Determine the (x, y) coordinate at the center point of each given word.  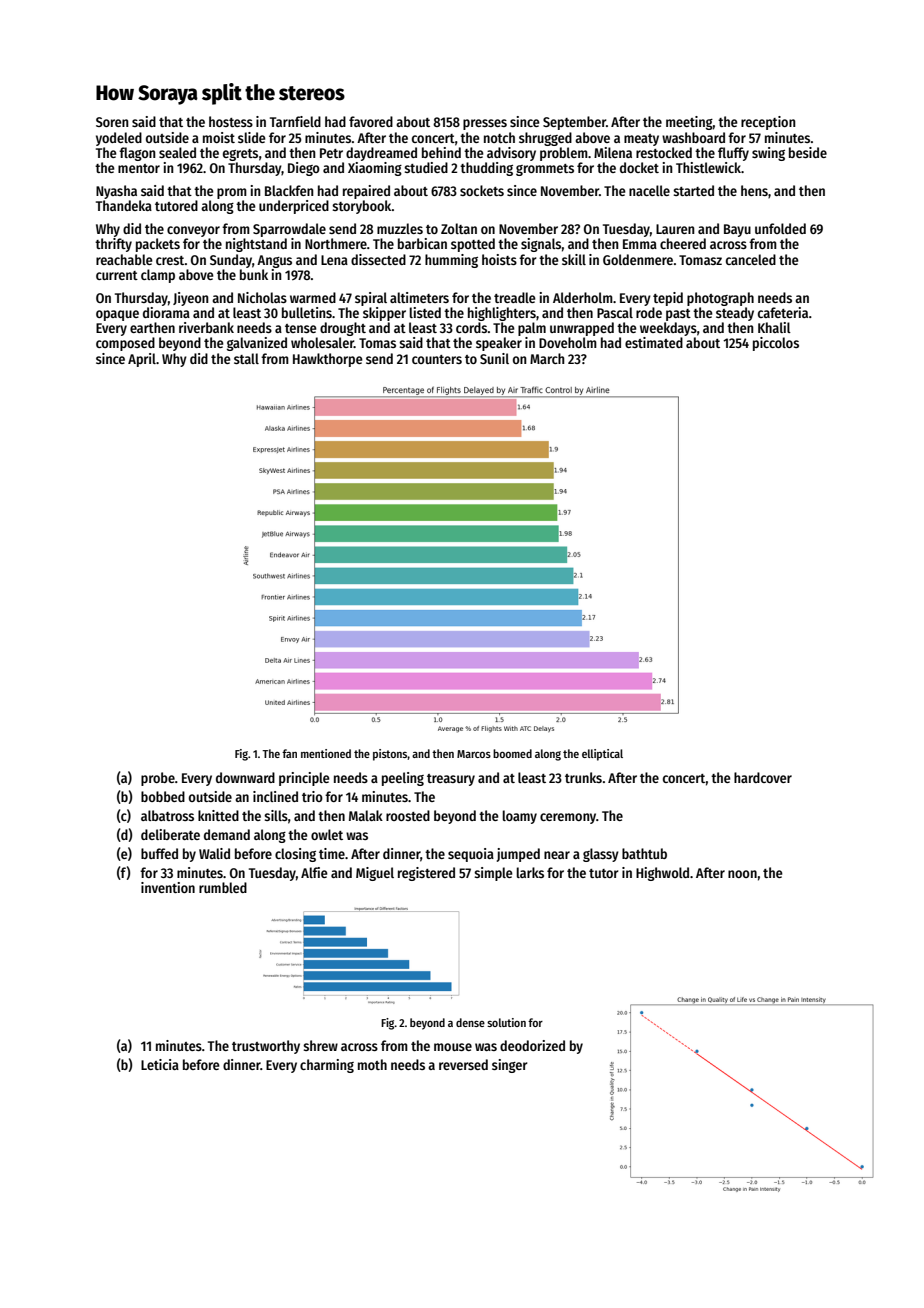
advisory (511, 154)
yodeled (119, 139)
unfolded (780, 228)
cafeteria (783, 312)
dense (470, 1022)
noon (742, 874)
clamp (158, 276)
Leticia (160, 1064)
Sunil (494, 358)
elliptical (602, 755)
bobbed (163, 796)
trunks (583, 777)
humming (451, 261)
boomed (512, 753)
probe (158, 779)
